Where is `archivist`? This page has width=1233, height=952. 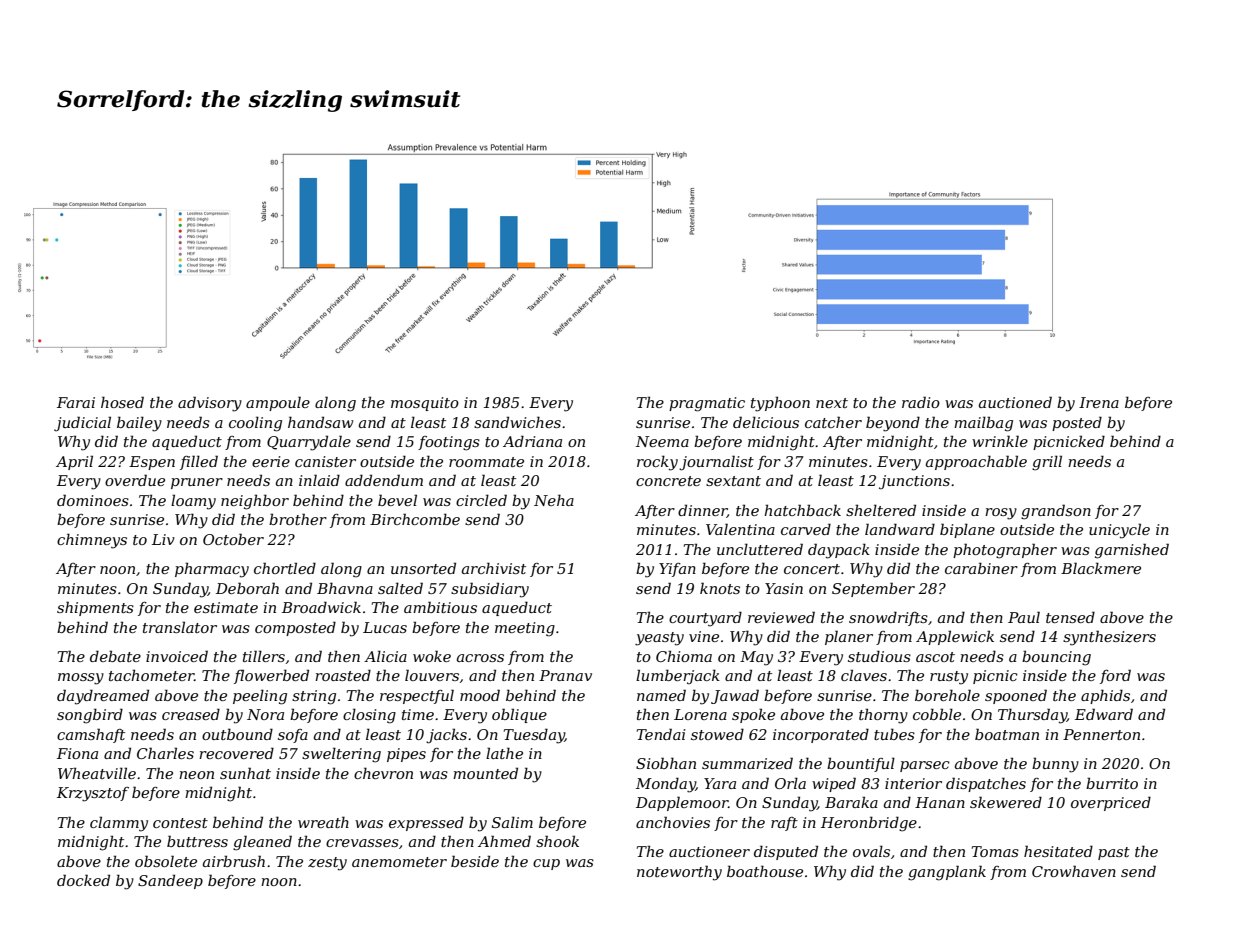
archivist is located at coordinates (494, 568).
